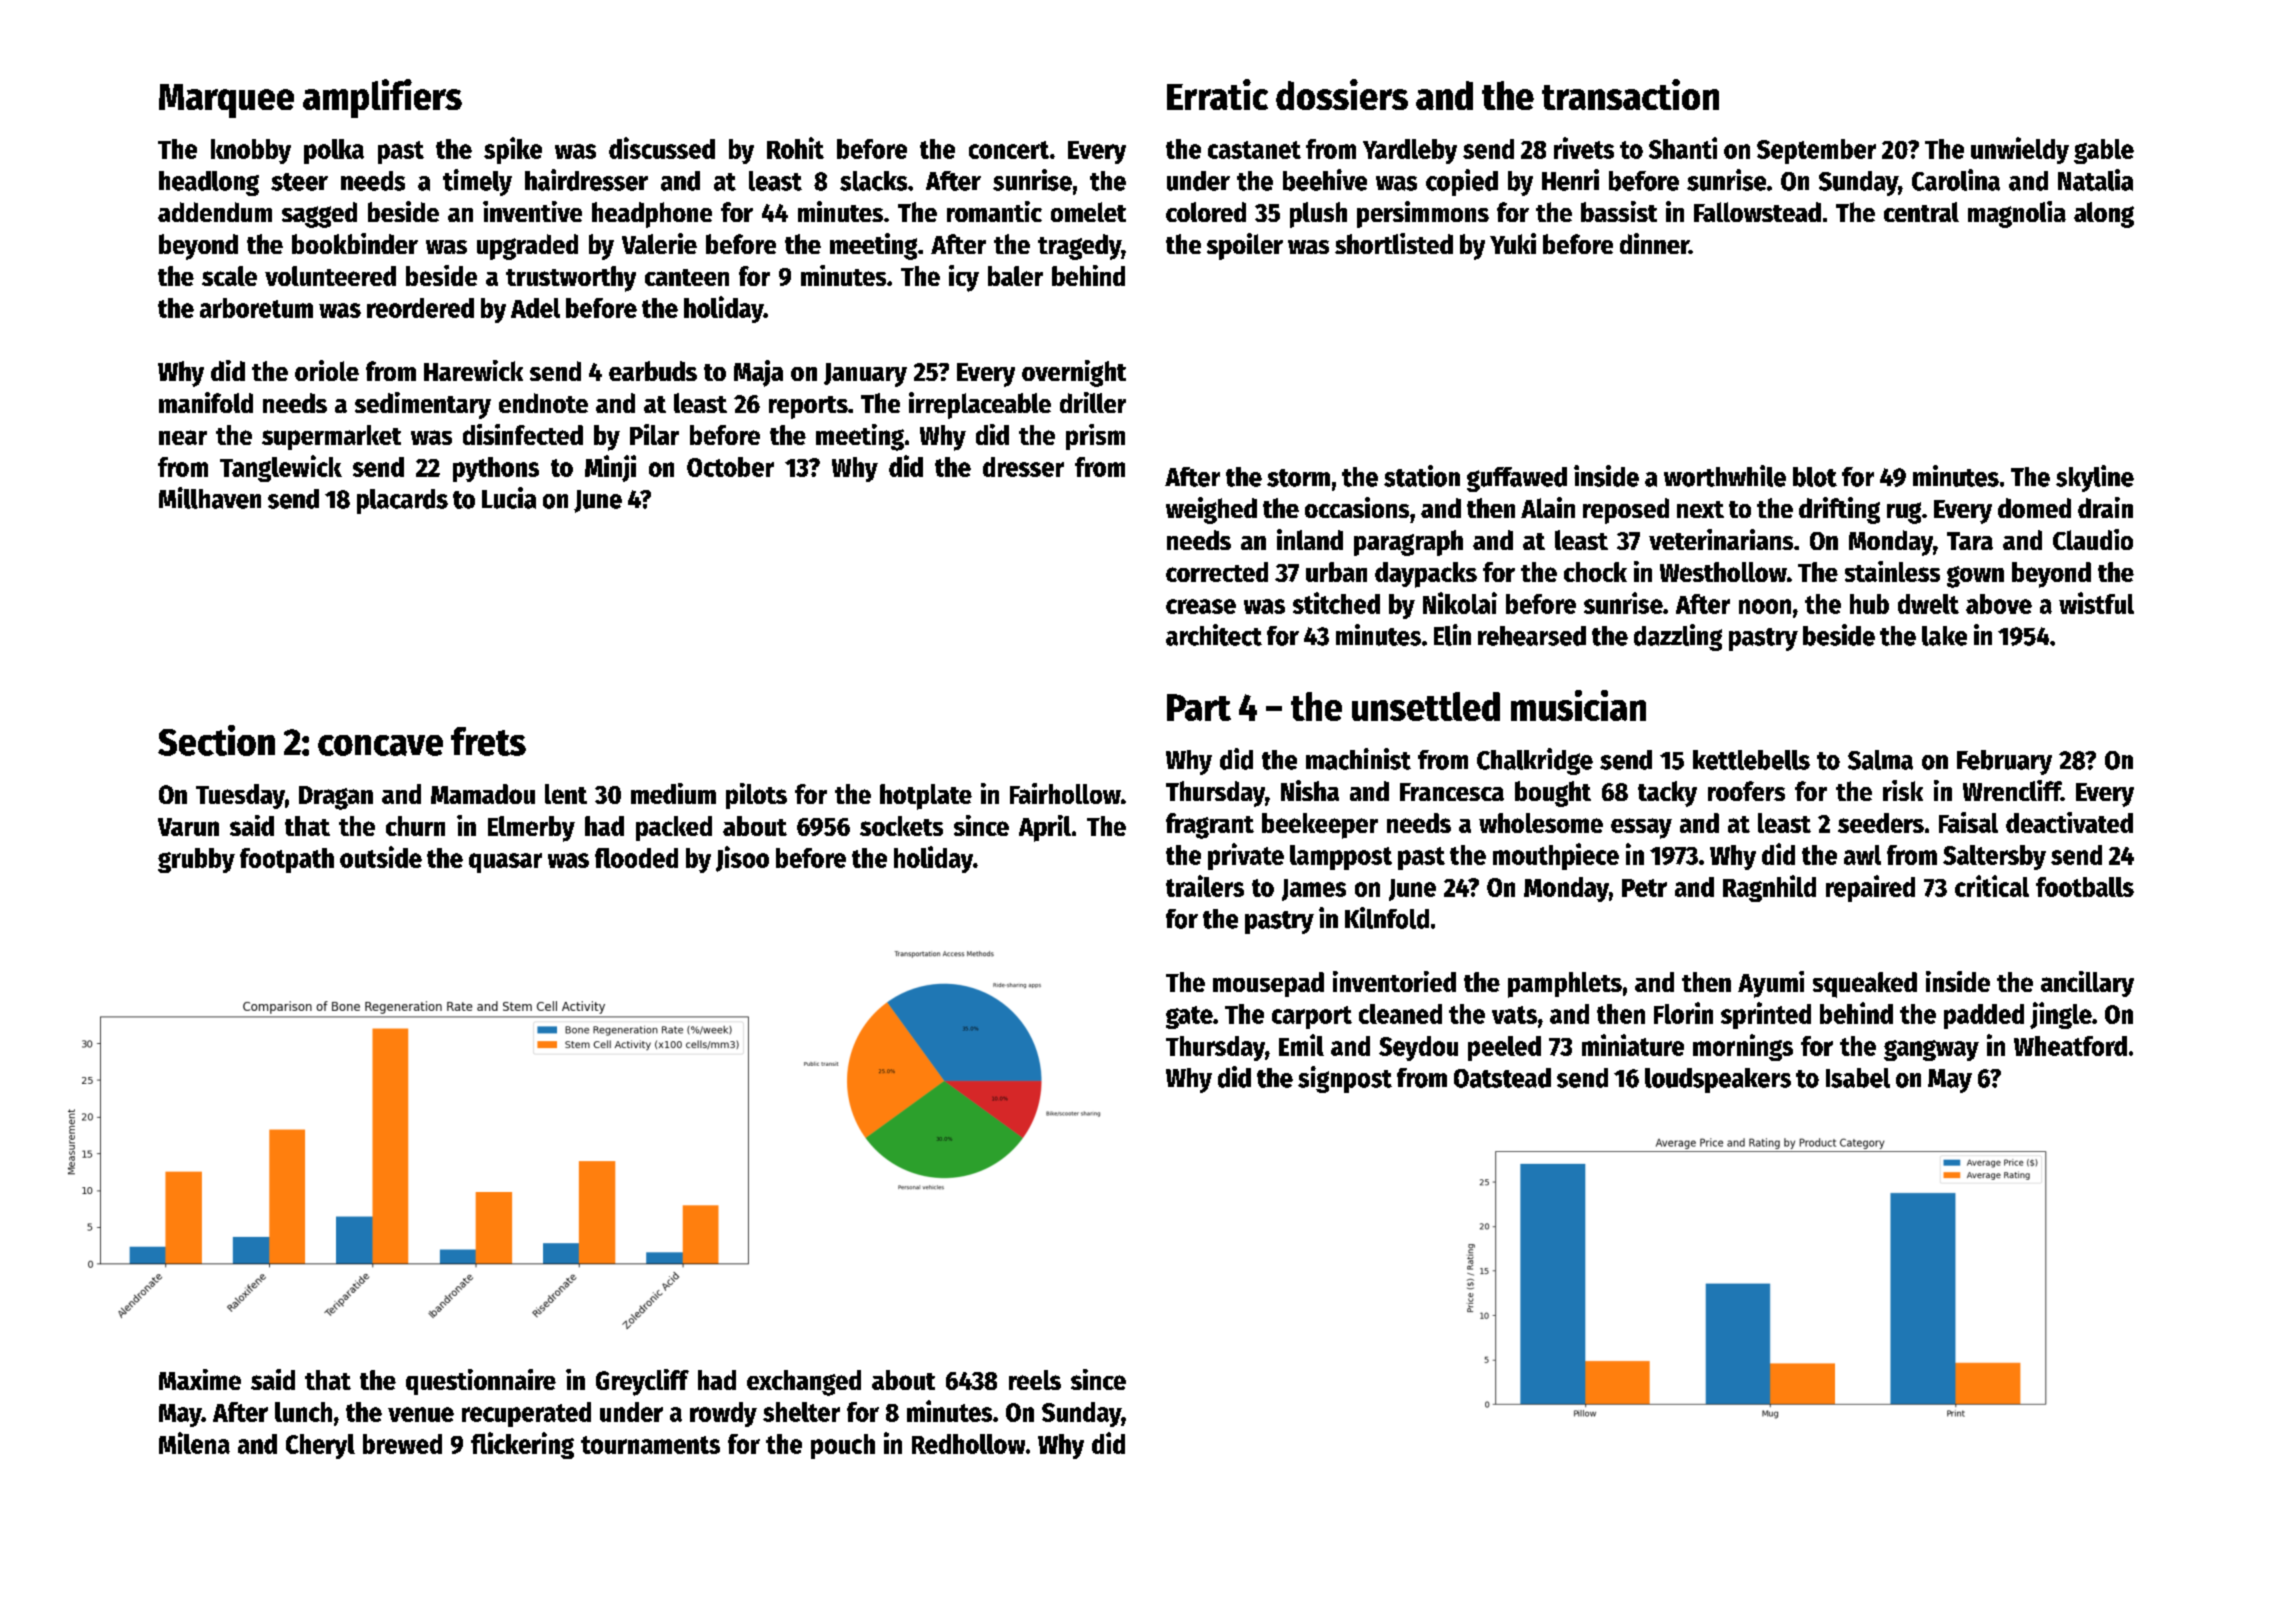 The width and height of the document is (2292, 1620). What do you see at coordinates (1065, 793) in the document?
I see `Fairhollow` at bounding box center [1065, 793].
